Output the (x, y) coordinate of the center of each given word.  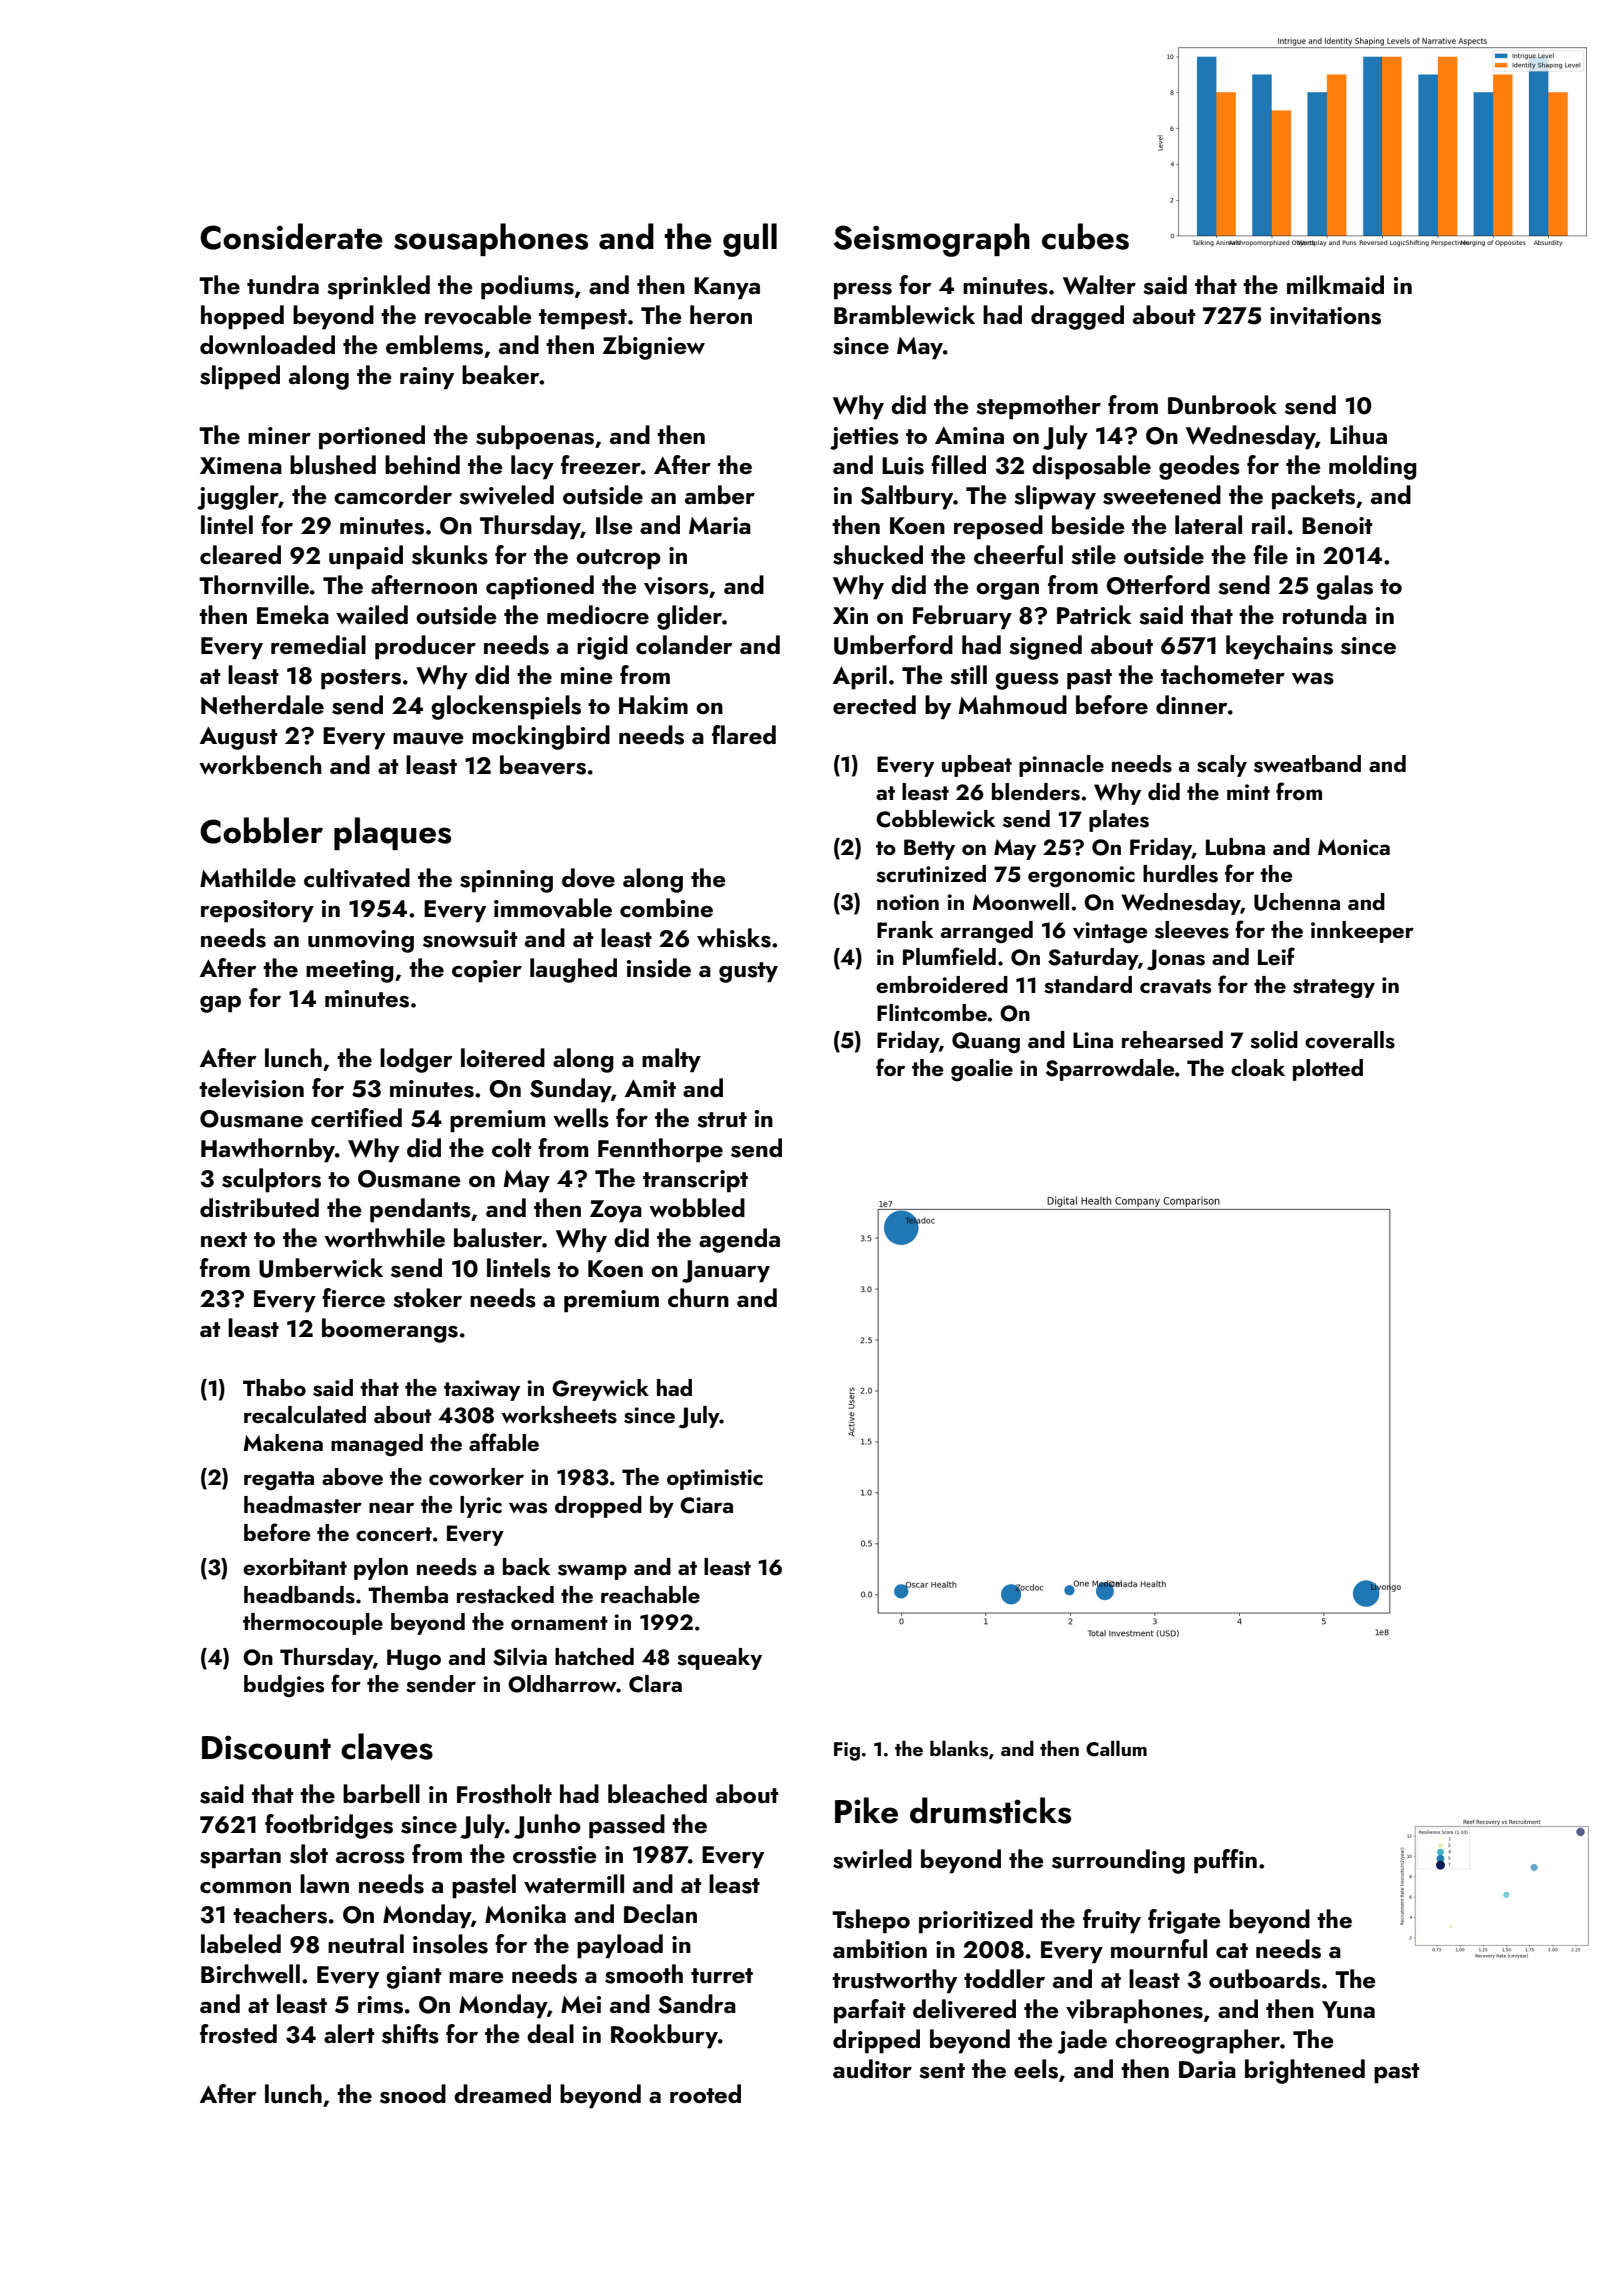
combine (666, 907)
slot (309, 1854)
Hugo (414, 1659)
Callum (1116, 1749)
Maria (720, 525)
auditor (872, 2069)
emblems (434, 345)
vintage (1110, 932)
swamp (592, 1572)
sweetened (1162, 495)
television (251, 1088)
